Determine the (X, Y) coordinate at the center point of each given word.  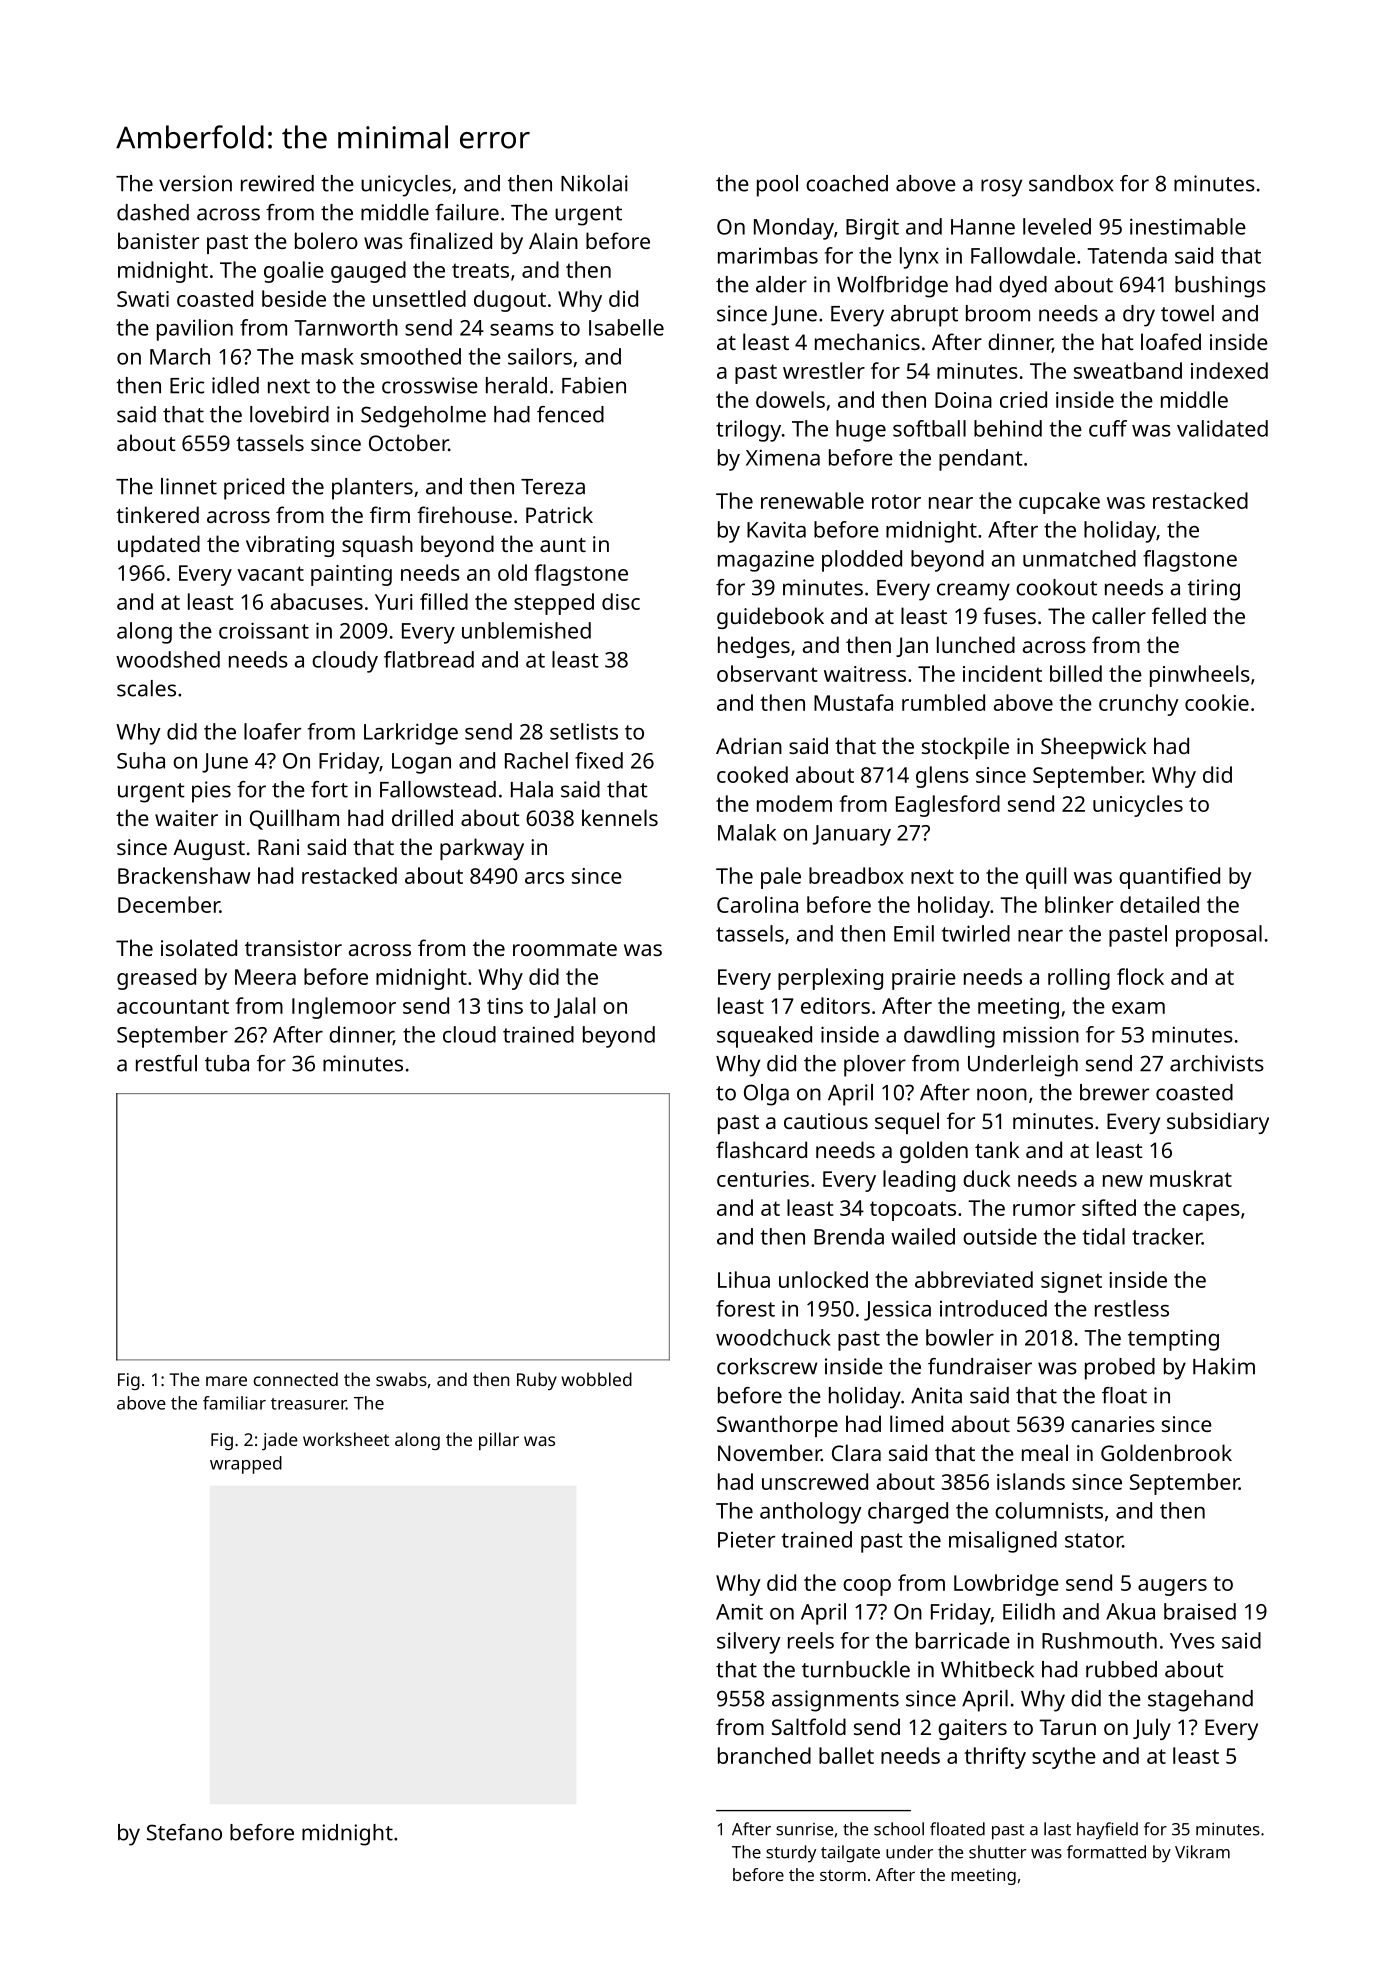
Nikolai (594, 183)
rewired (277, 183)
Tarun (1067, 1727)
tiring (1214, 590)
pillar (499, 1441)
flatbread (429, 659)
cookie (1217, 702)
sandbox (1071, 183)
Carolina (757, 904)
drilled (422, 817)
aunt (563, 545)
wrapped (246, 1465)
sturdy (791, 1854)
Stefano (184, 1832)
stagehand (1200, 1701)
